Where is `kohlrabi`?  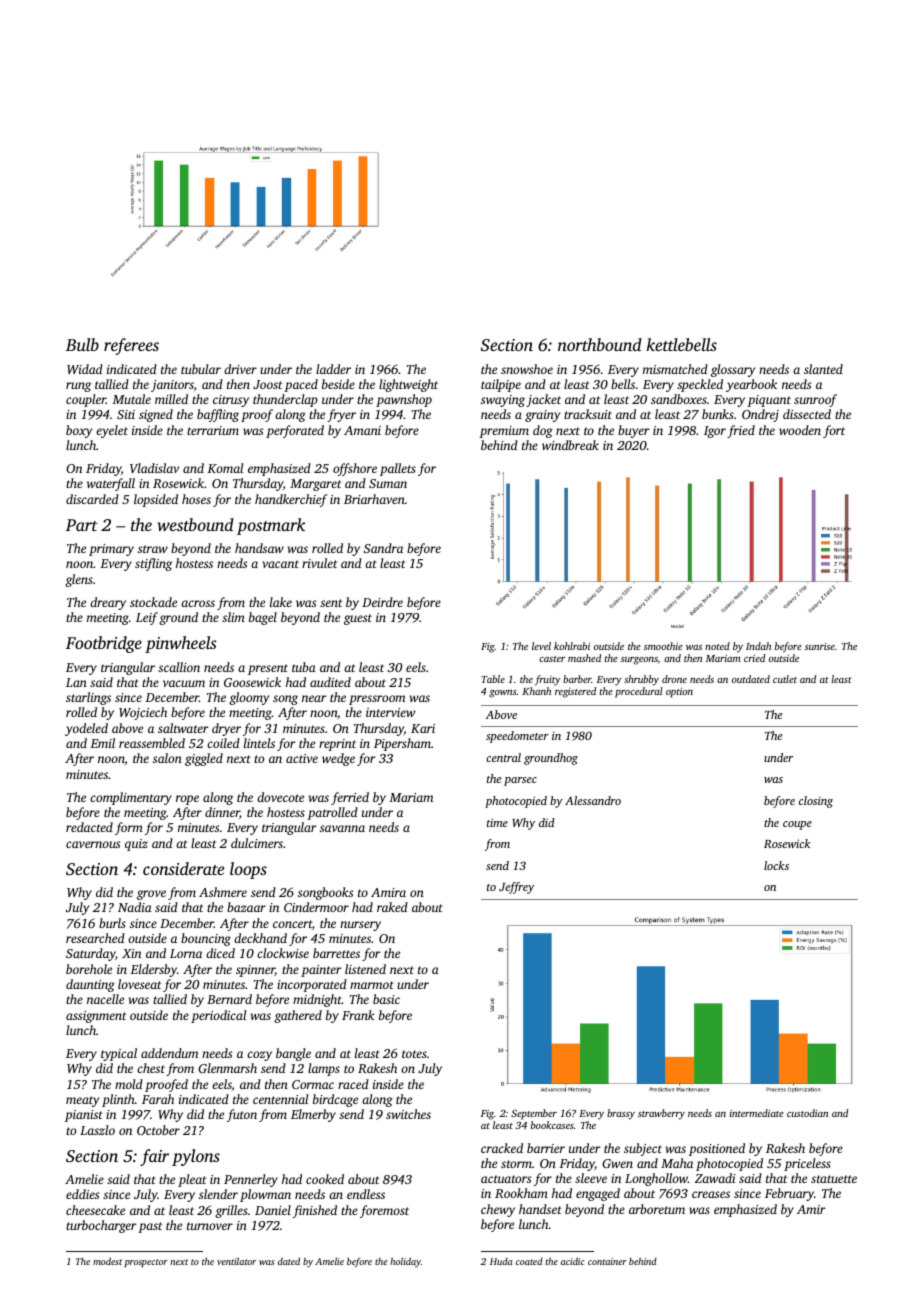
kohlrabi is located at coordinates (572, 646).
